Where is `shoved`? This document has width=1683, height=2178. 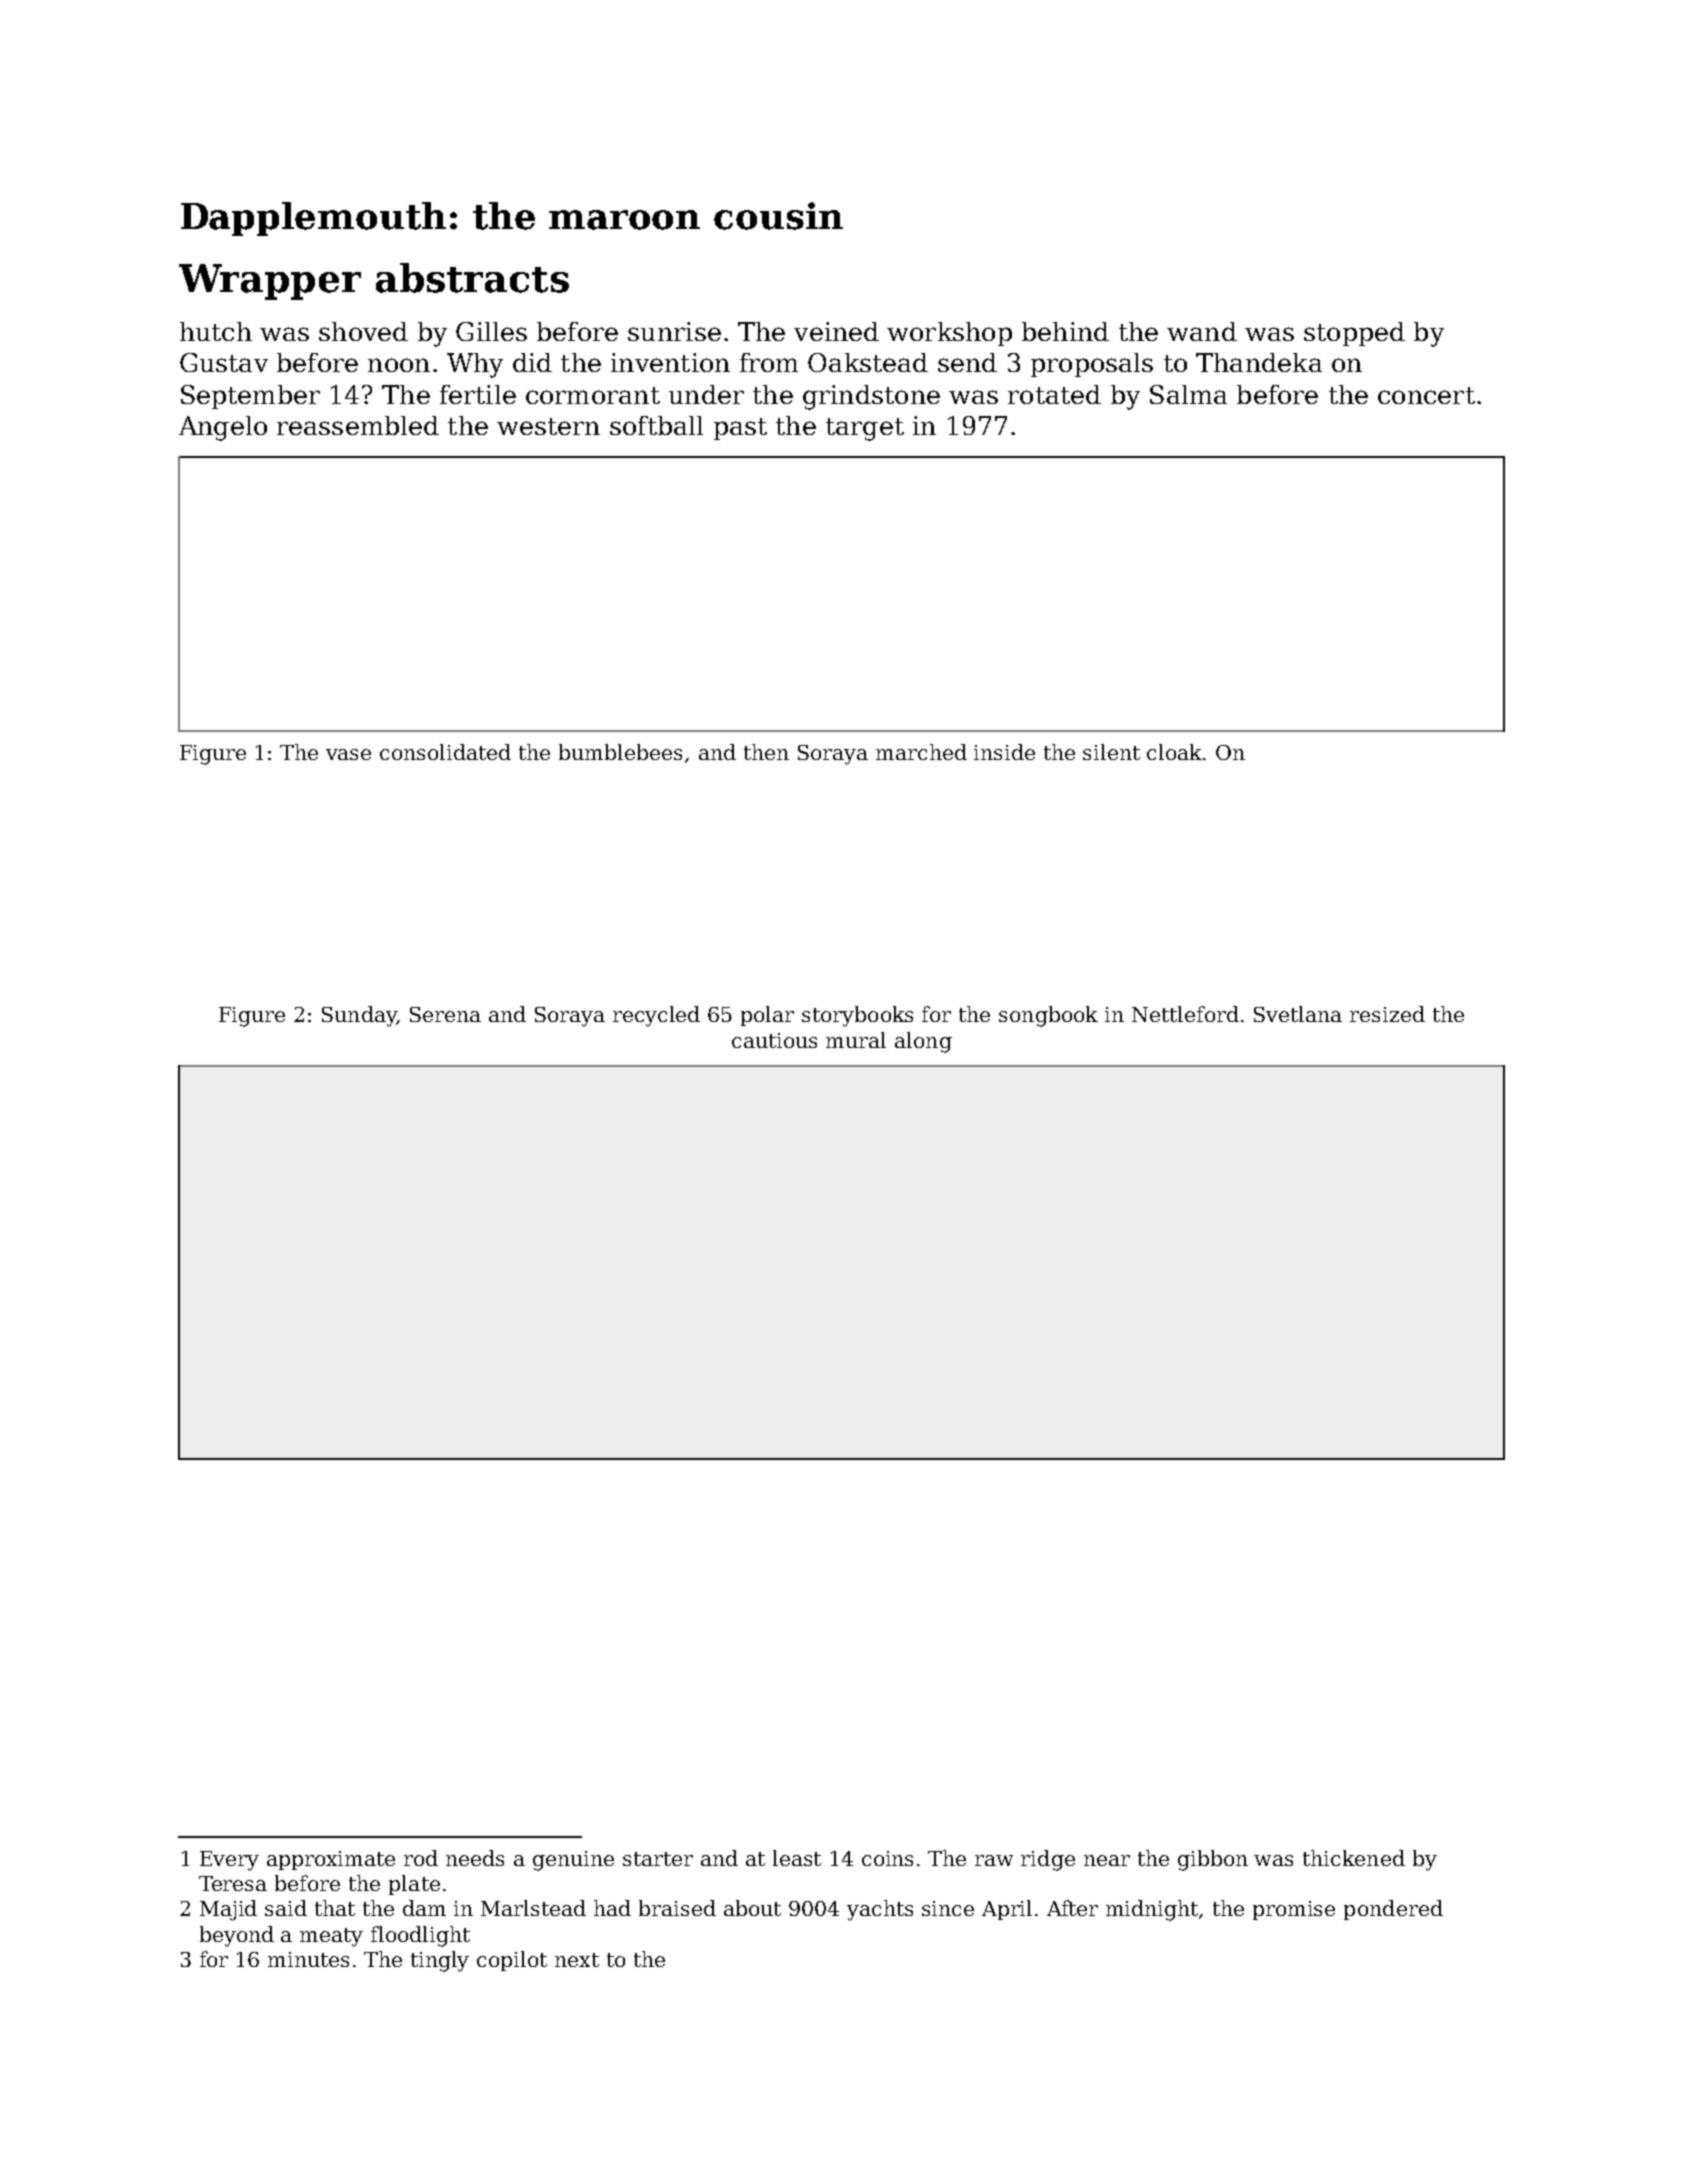
shoved is located at coordinates (363, 331).
